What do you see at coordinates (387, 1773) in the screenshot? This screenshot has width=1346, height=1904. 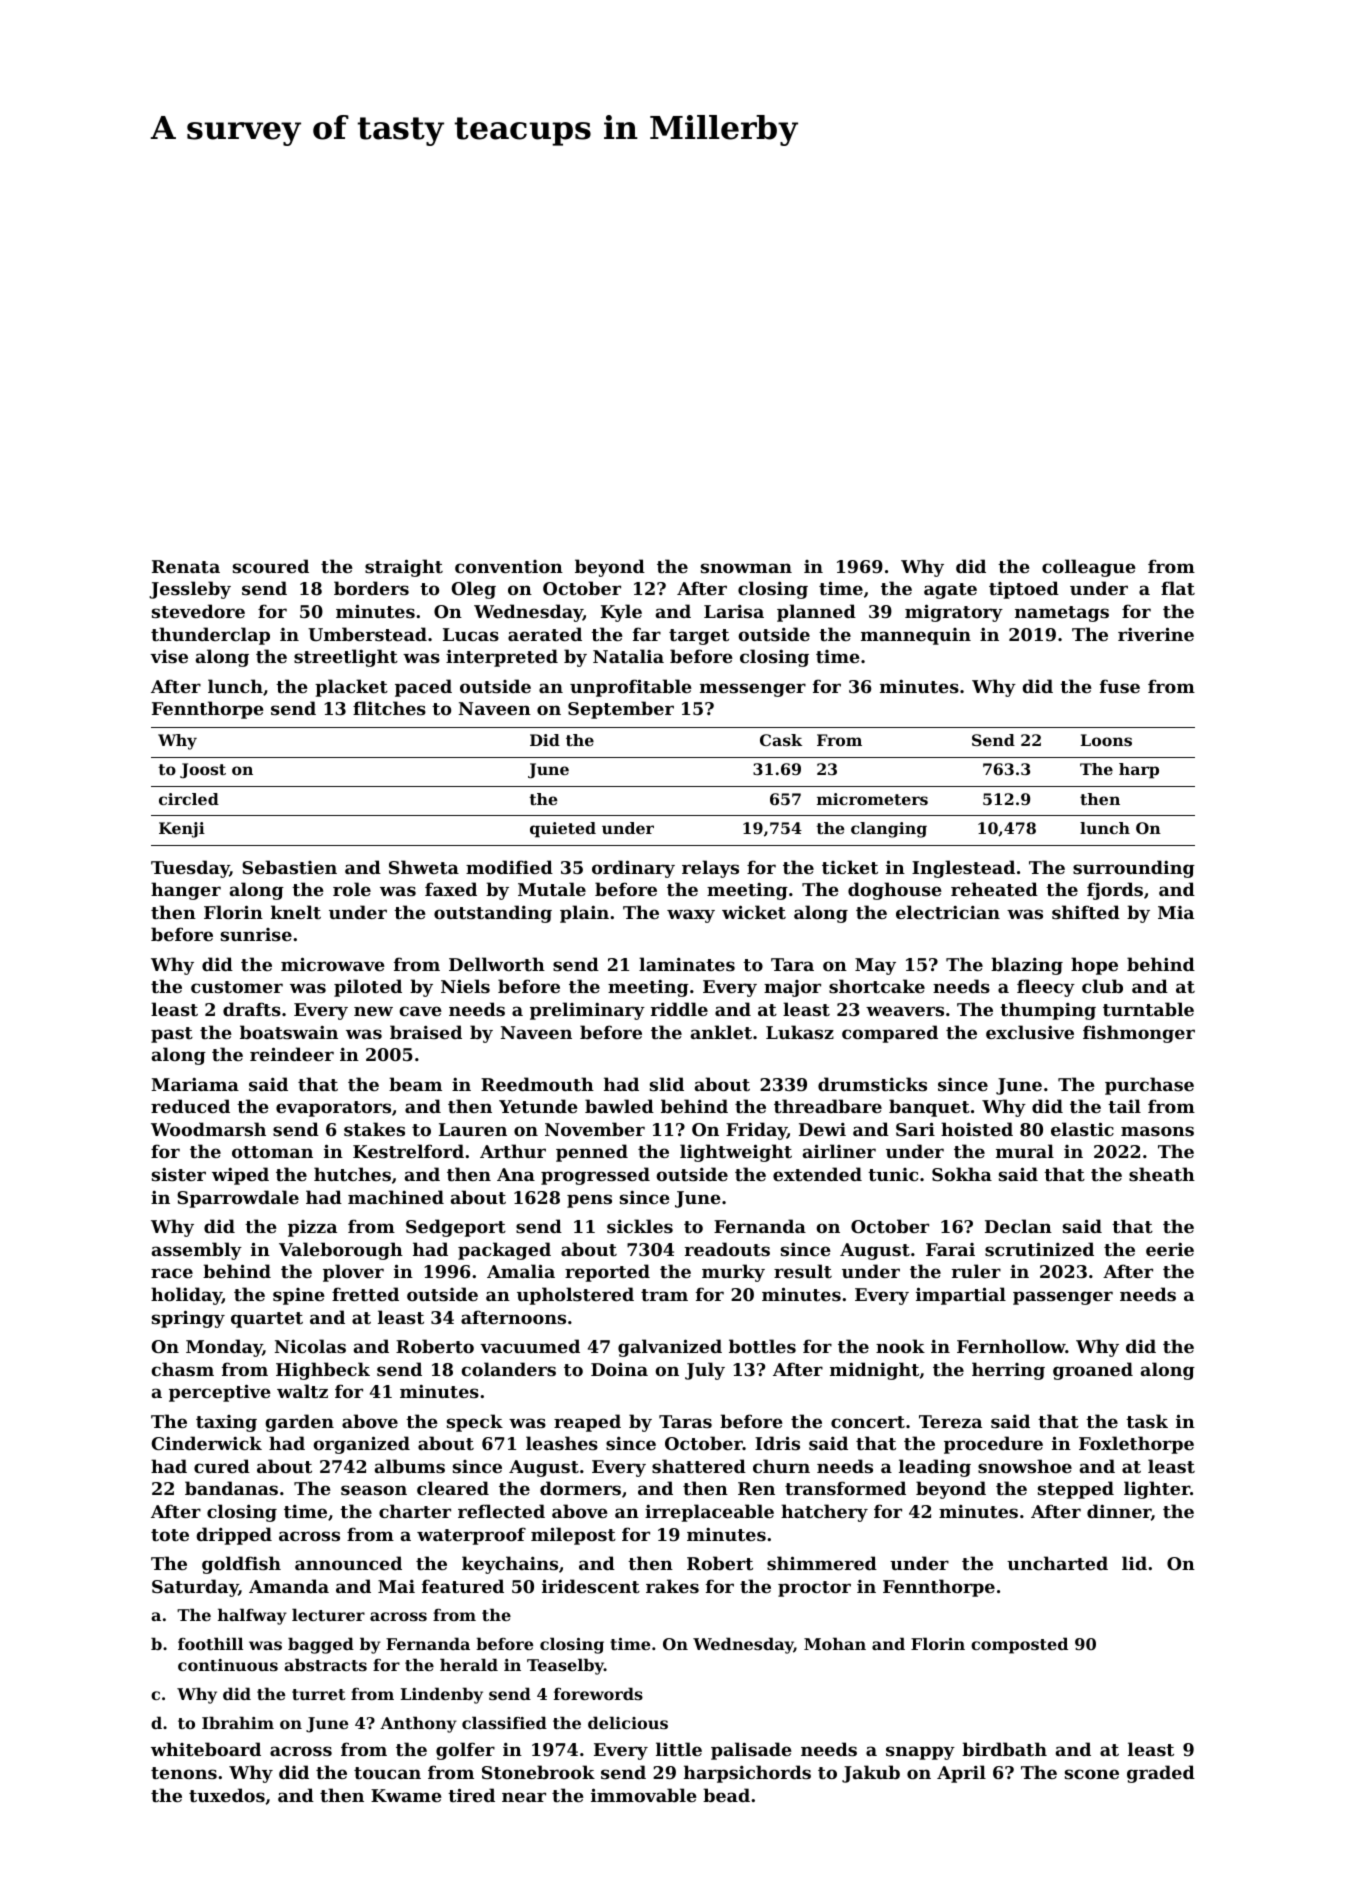 I see `toucan` at bounding box center [387, 1773].
